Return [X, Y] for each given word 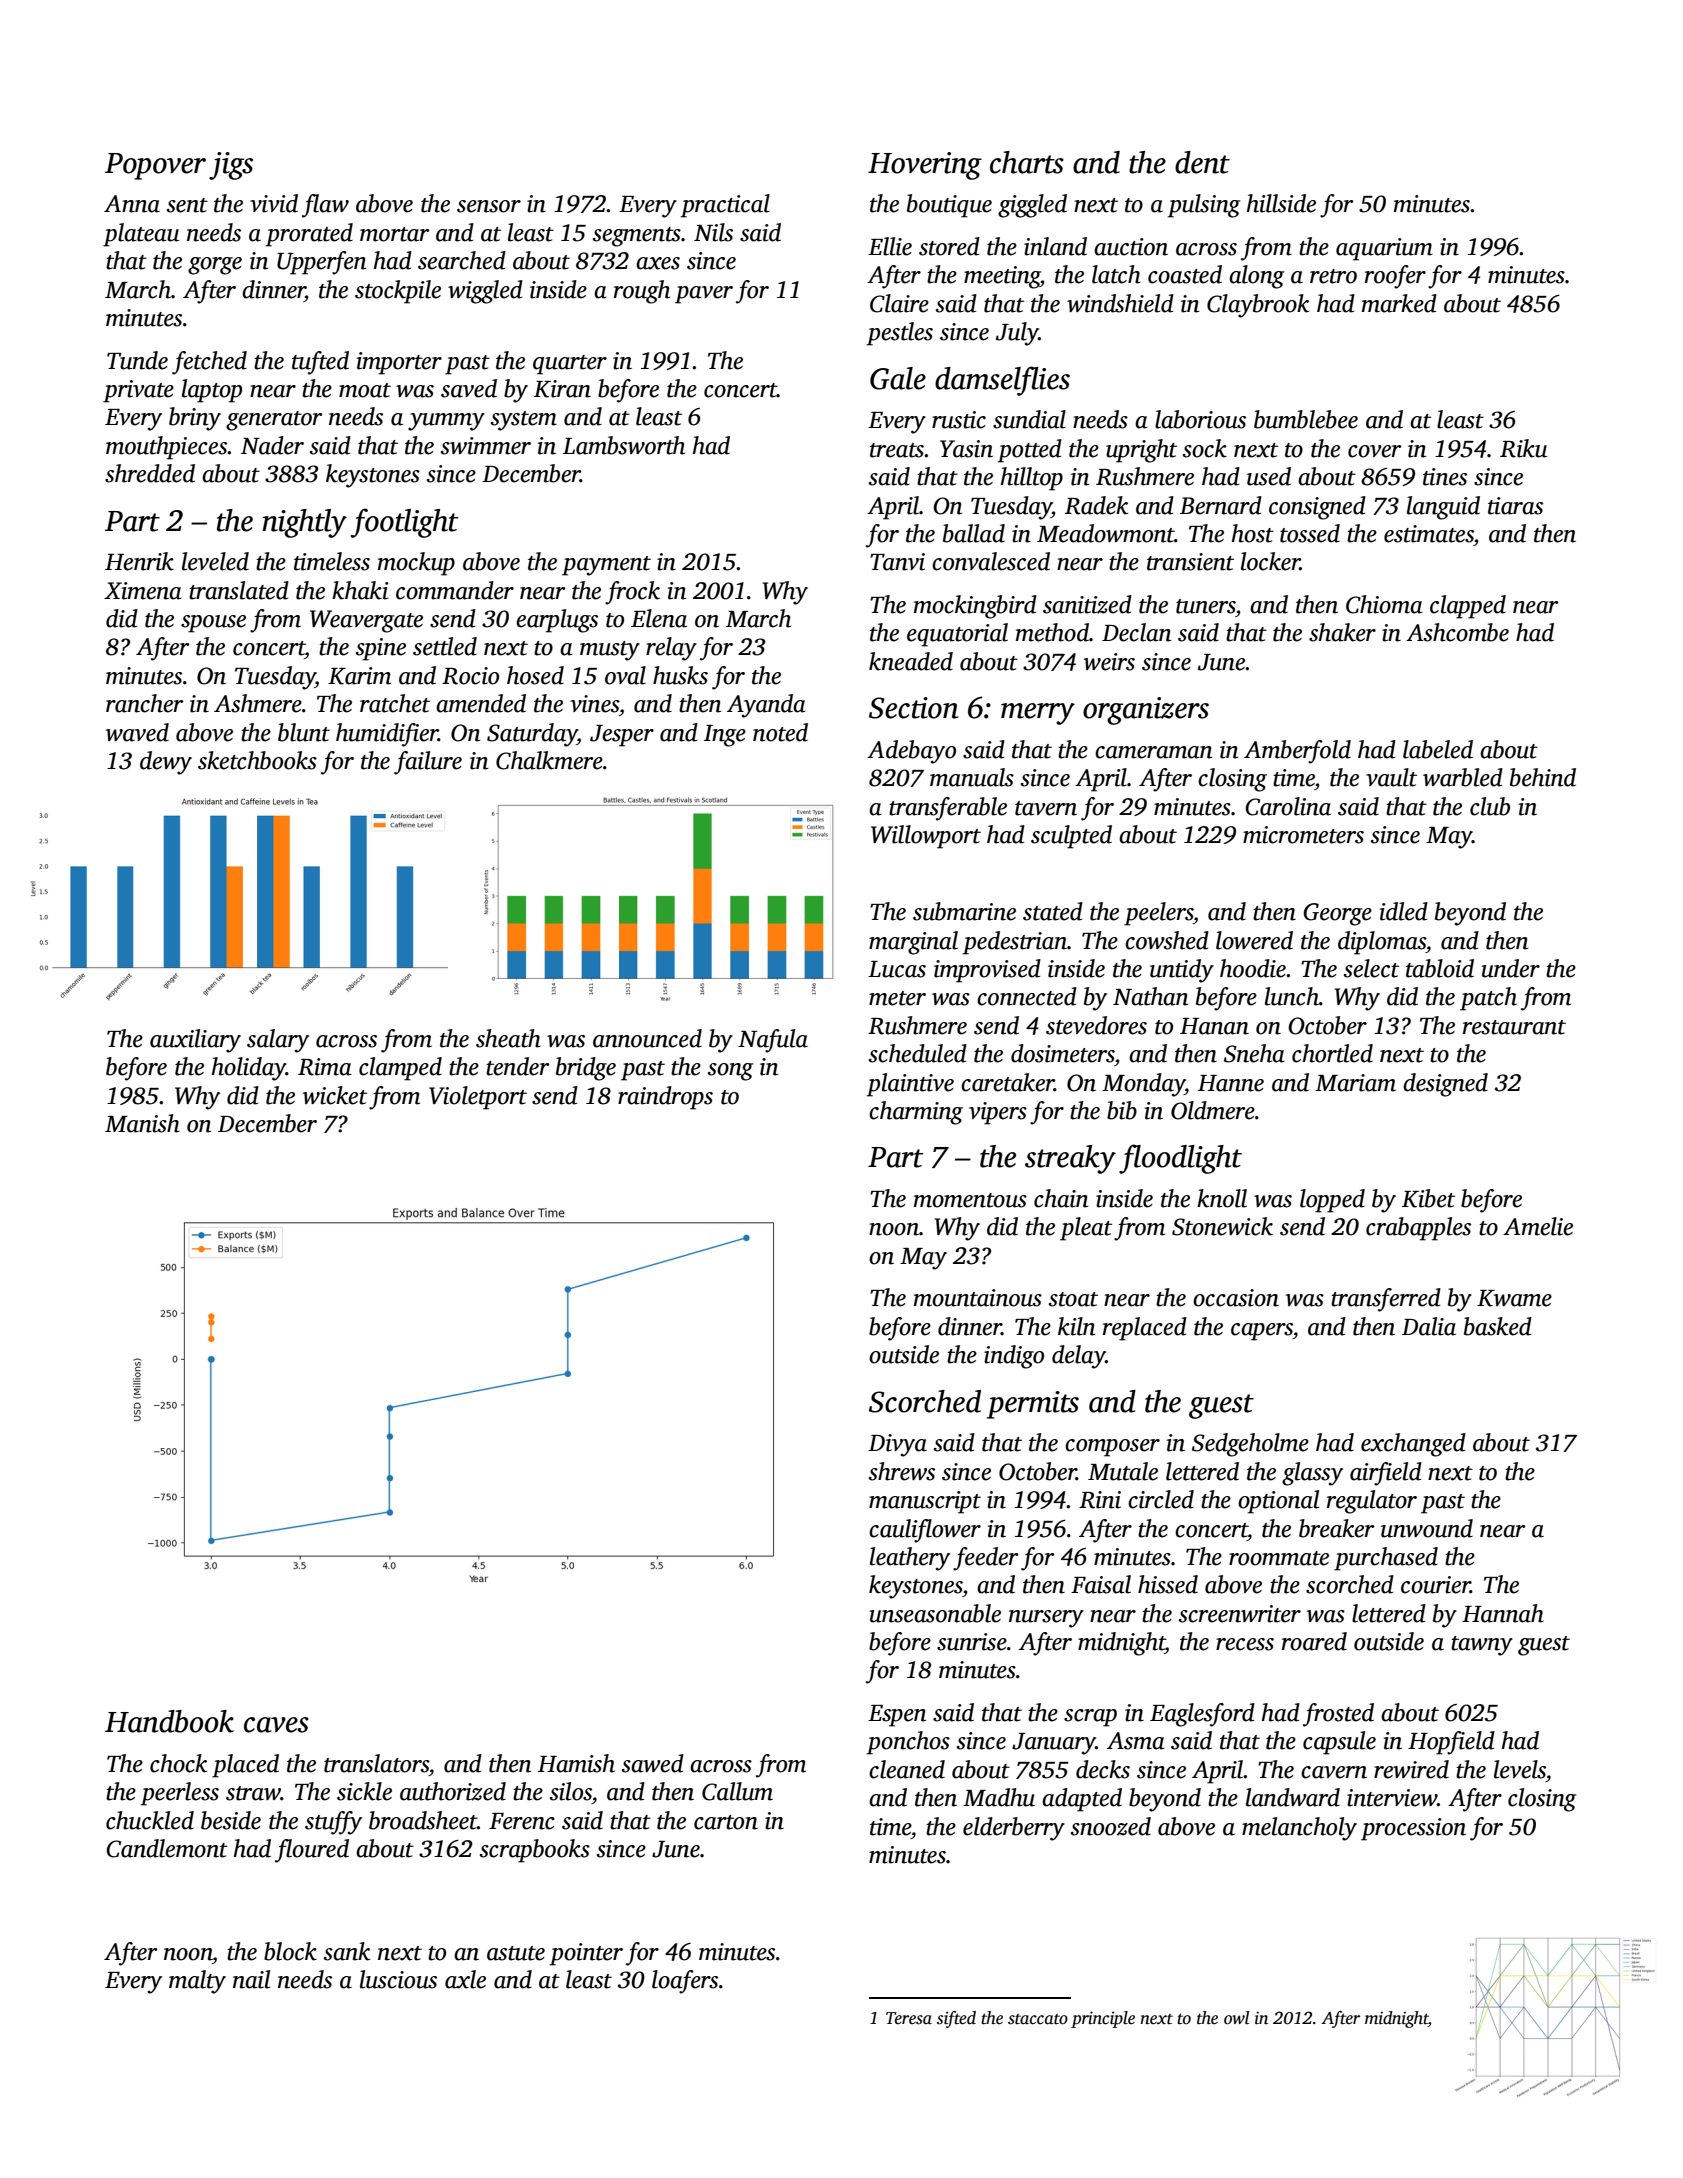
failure [428, 763]
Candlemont [167, 1848]
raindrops [665, 1098]
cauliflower [925, 1531]
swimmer [486, 446]
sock [1205, 448]
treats [897, 450]
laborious [1200, 419]
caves [276, 1725]
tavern [1046, 808]
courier [1435, 1585]
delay [1079, 1357]
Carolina [1288, 806]
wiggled [485, 292]
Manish [142, 1123]
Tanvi [897, 562]
